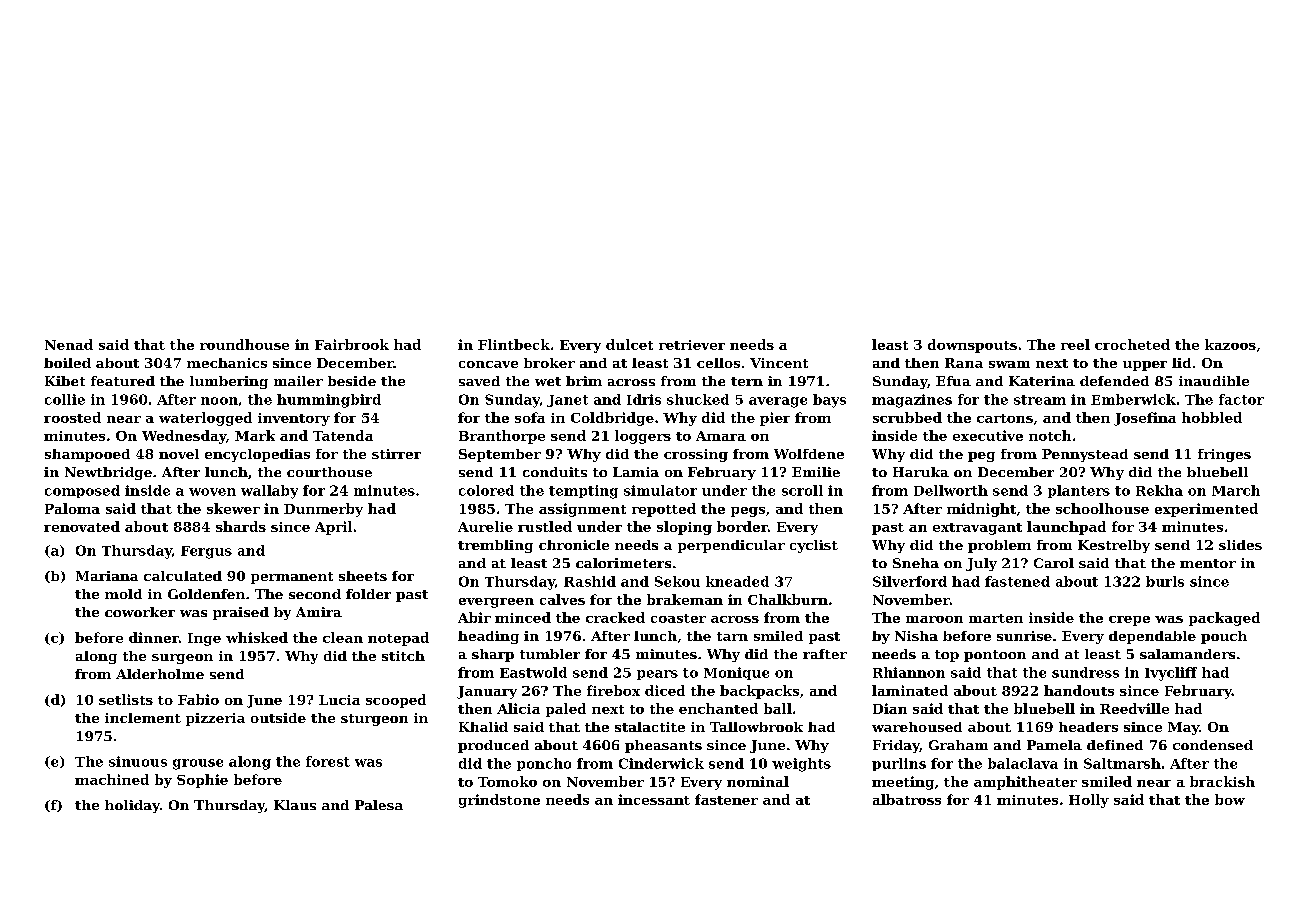 Image resolution: width=1308 pixels, height=924 pixels. Describe the element at coordinates (69, 344) in the document. I see `Nenad` at that location.
